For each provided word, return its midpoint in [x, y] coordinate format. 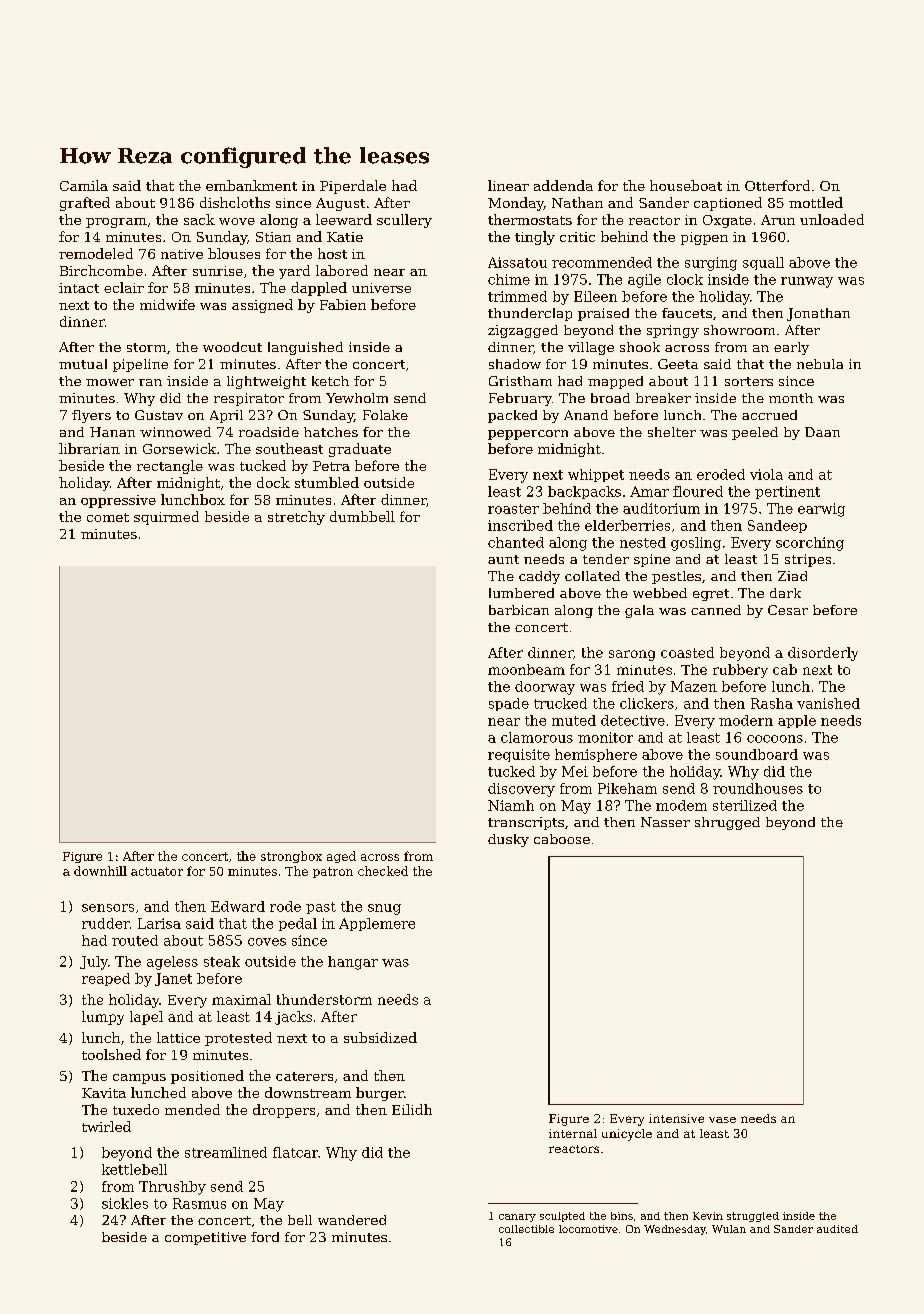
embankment [251, 185]
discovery [521, 790]
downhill [100, 871]
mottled [816, 202]
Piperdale [353, 187]
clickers [647, 703]
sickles [125, 1203]
